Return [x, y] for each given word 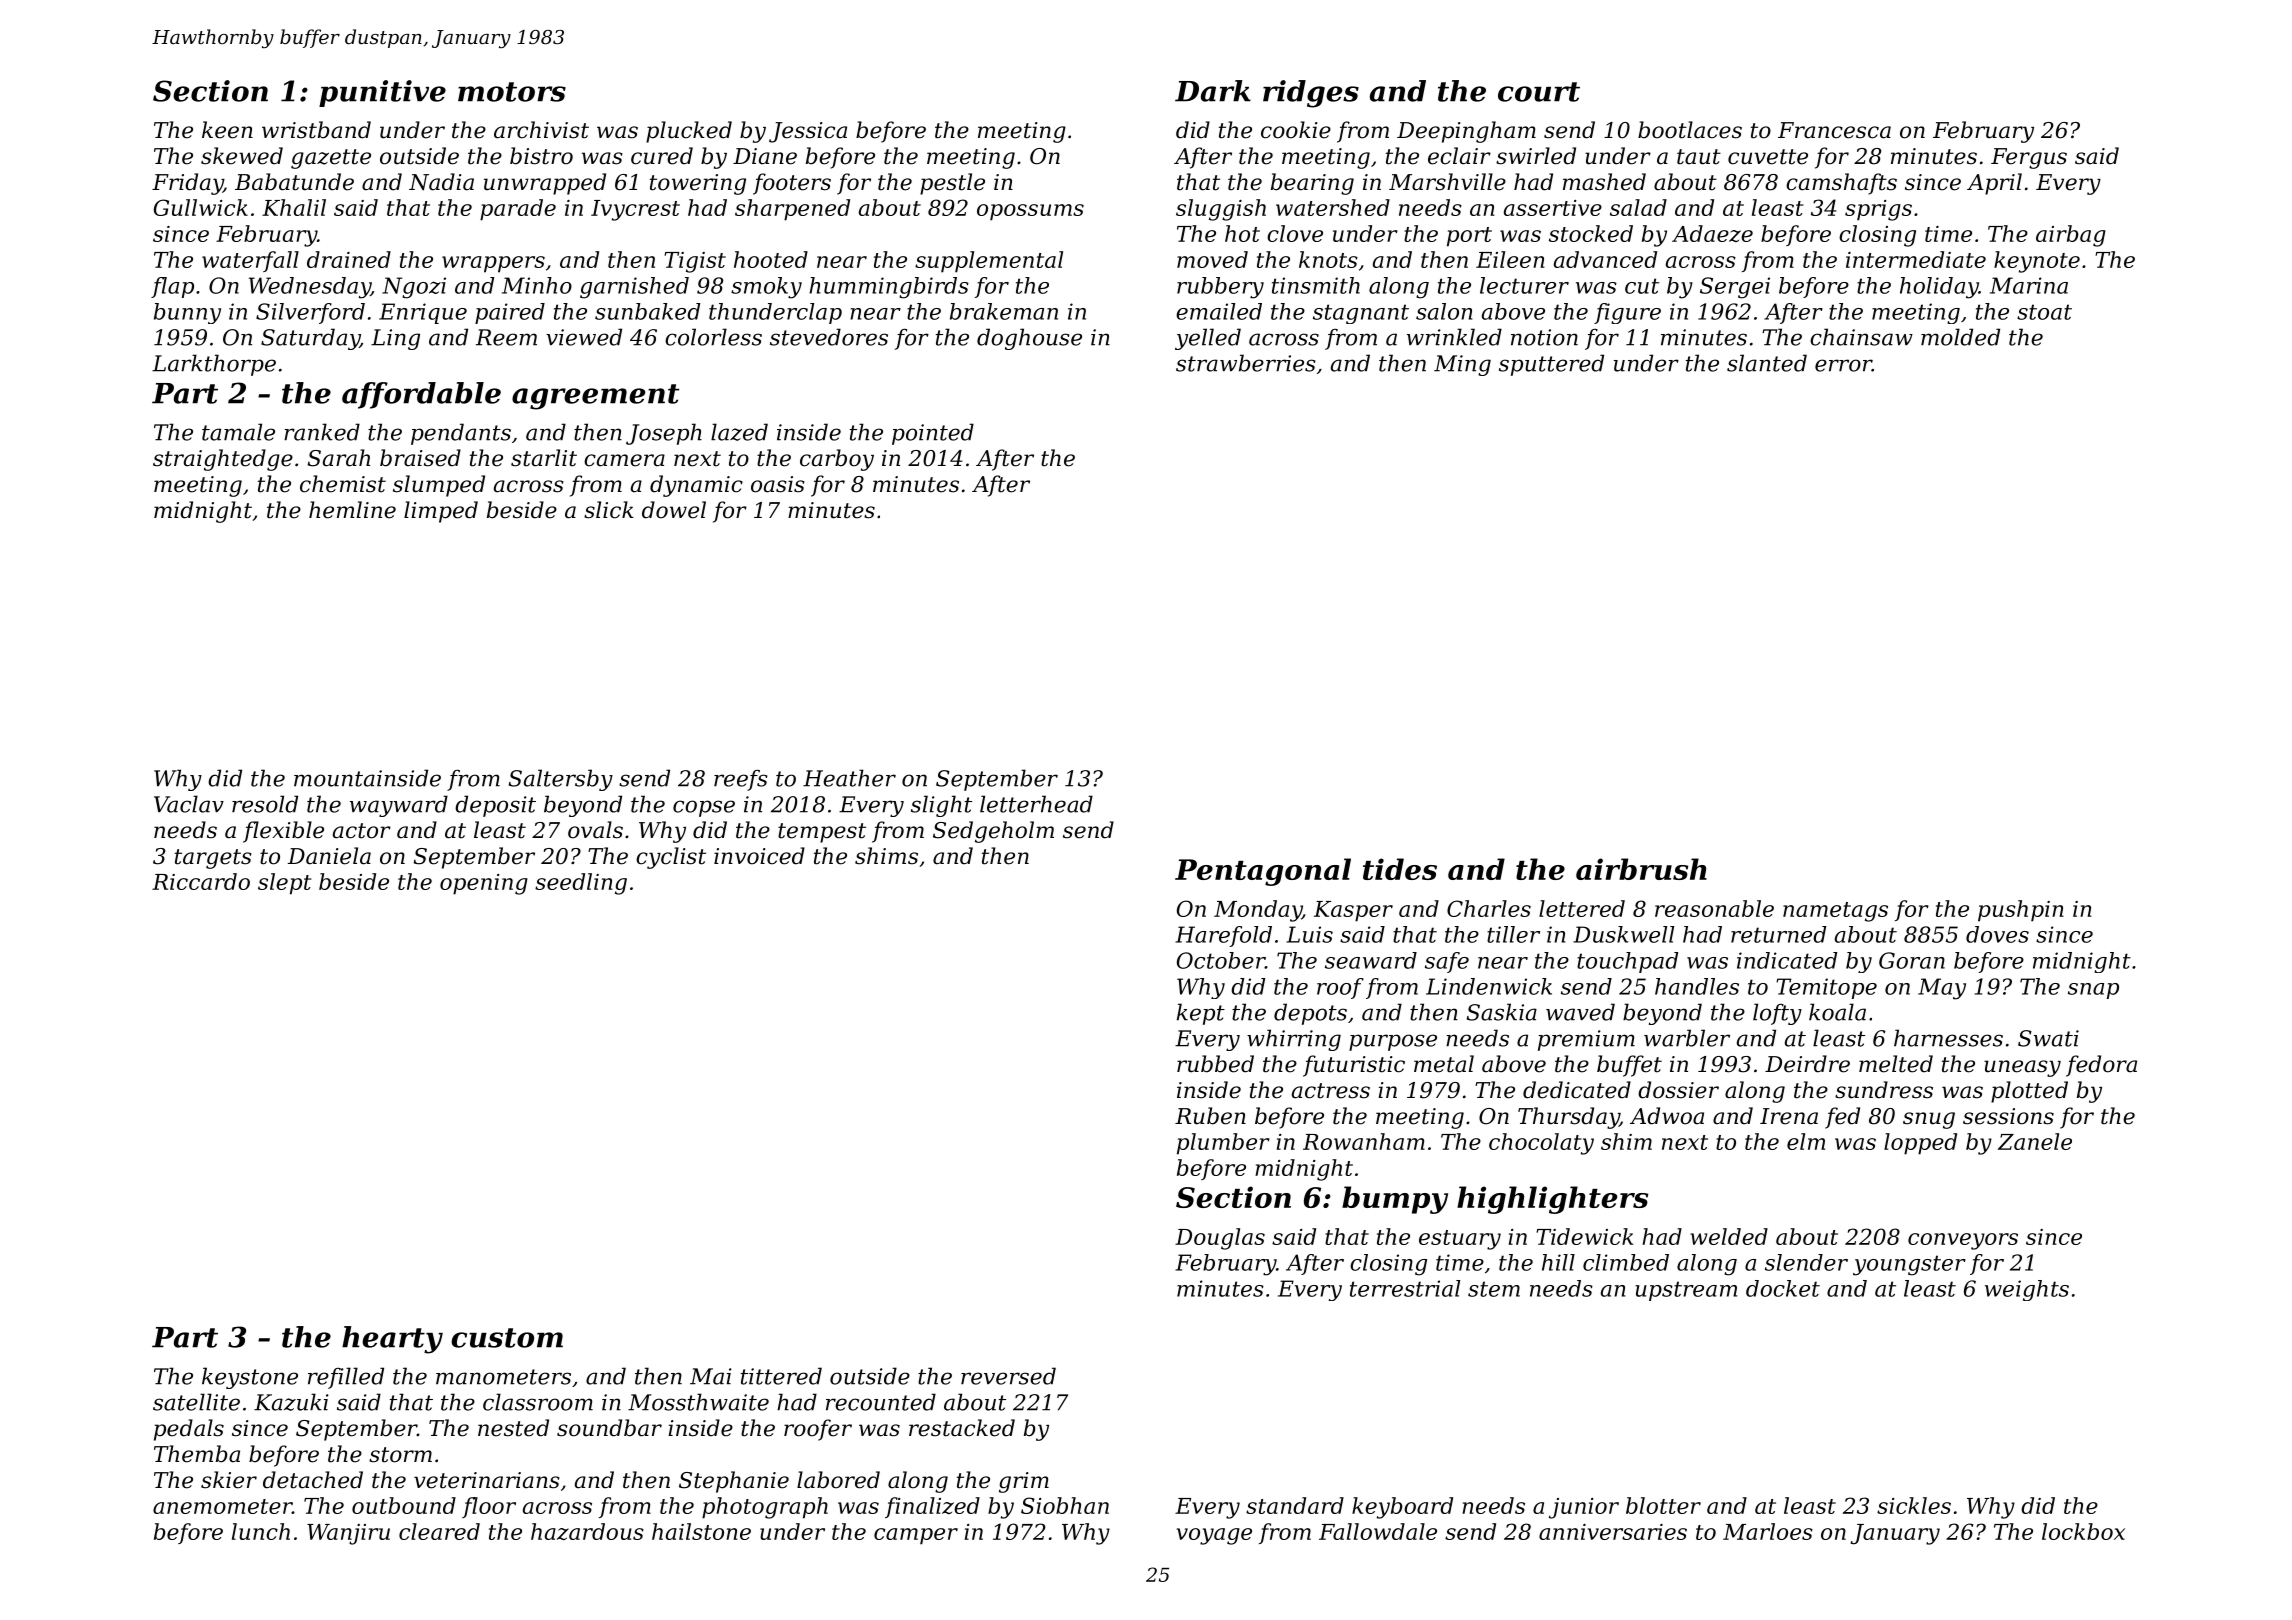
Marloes [1768, 1531]
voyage [1214, 1536]
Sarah [339, 458]
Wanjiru [348, 1534]
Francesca [1834, 130]
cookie [1296, 130]
